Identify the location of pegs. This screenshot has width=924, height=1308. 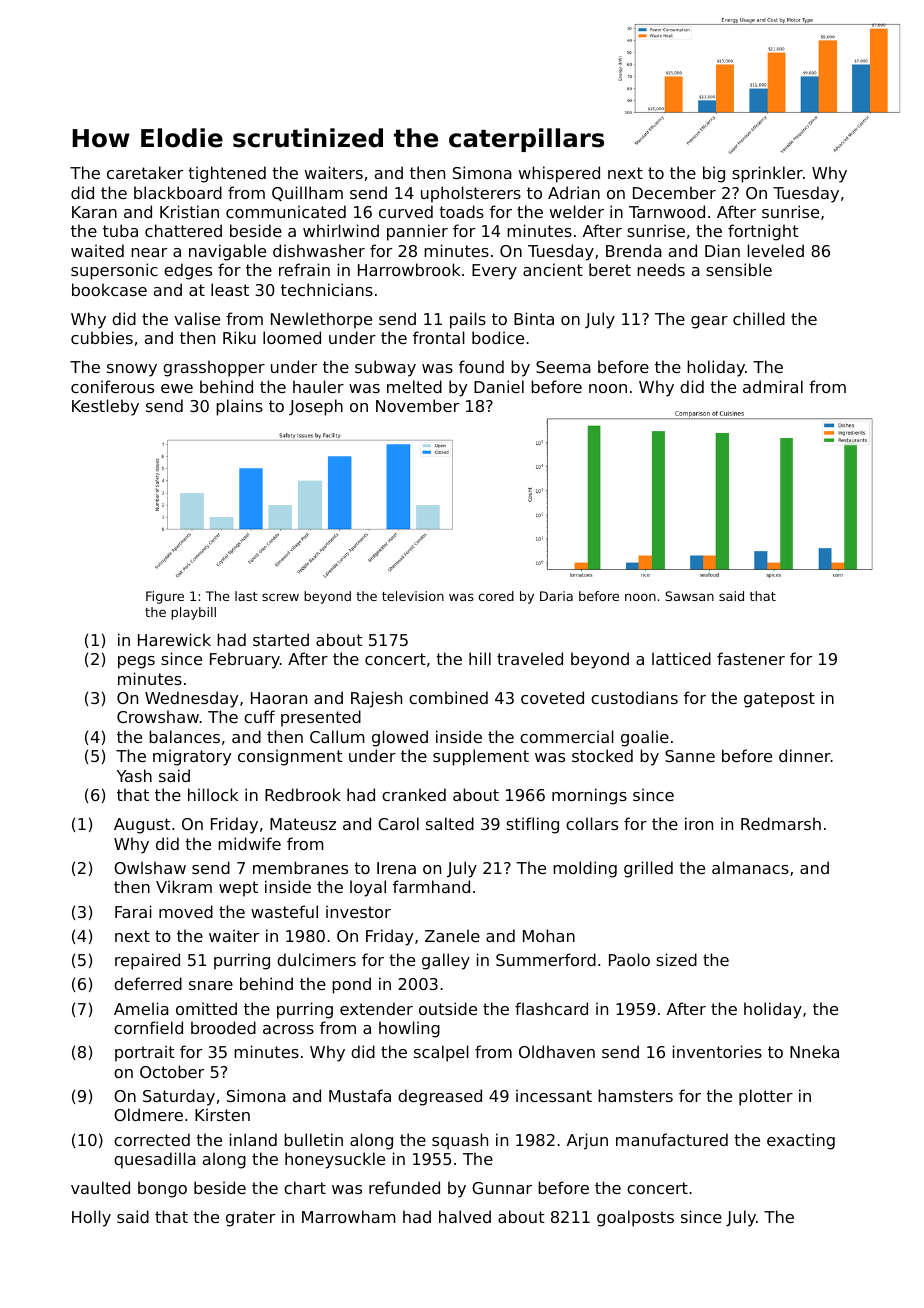
(136, 662).
